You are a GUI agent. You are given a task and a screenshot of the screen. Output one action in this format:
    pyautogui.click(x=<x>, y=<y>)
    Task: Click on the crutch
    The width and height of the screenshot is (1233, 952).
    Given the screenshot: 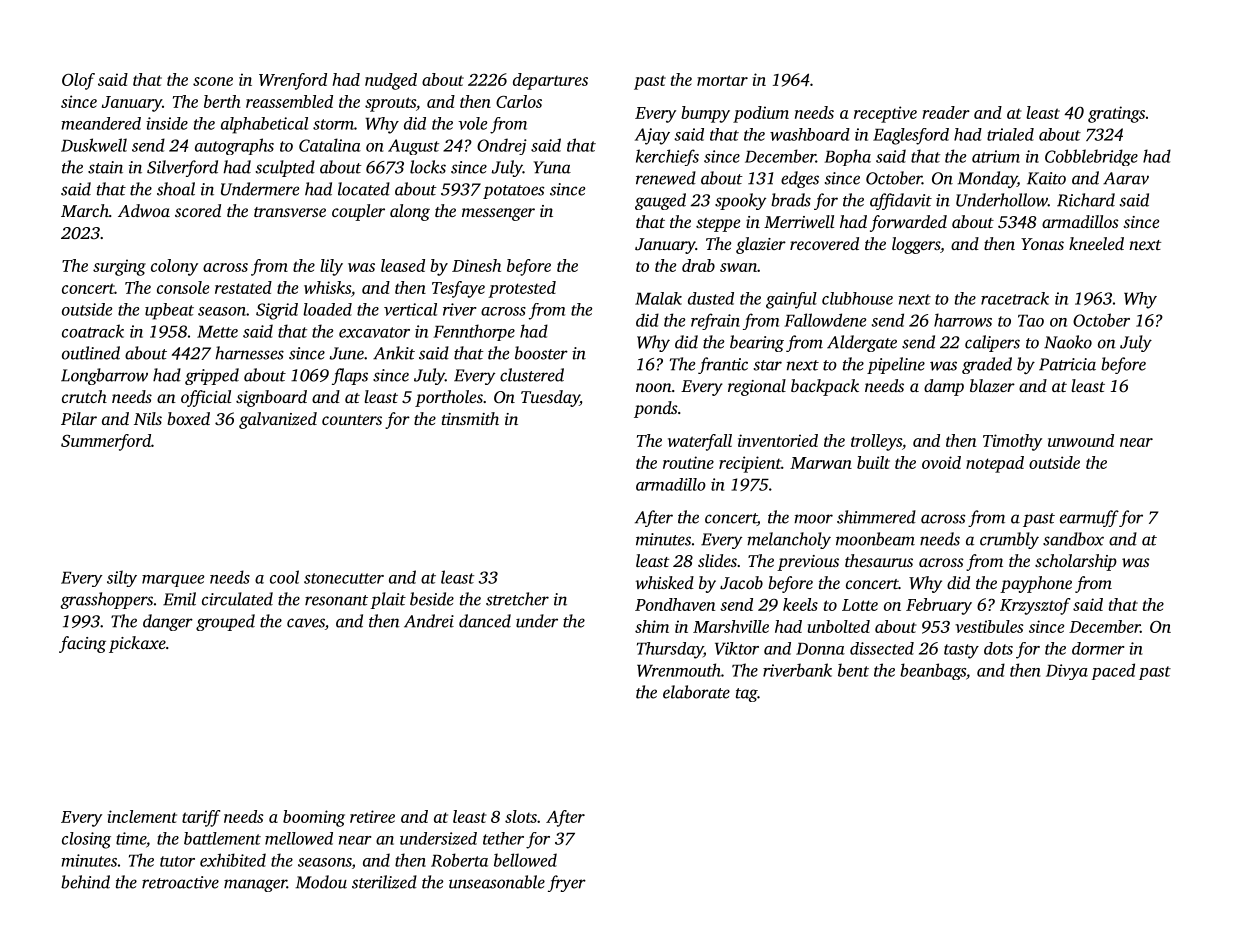 What is the action you would take?
    pyautogui.click(x=84, y=396)
